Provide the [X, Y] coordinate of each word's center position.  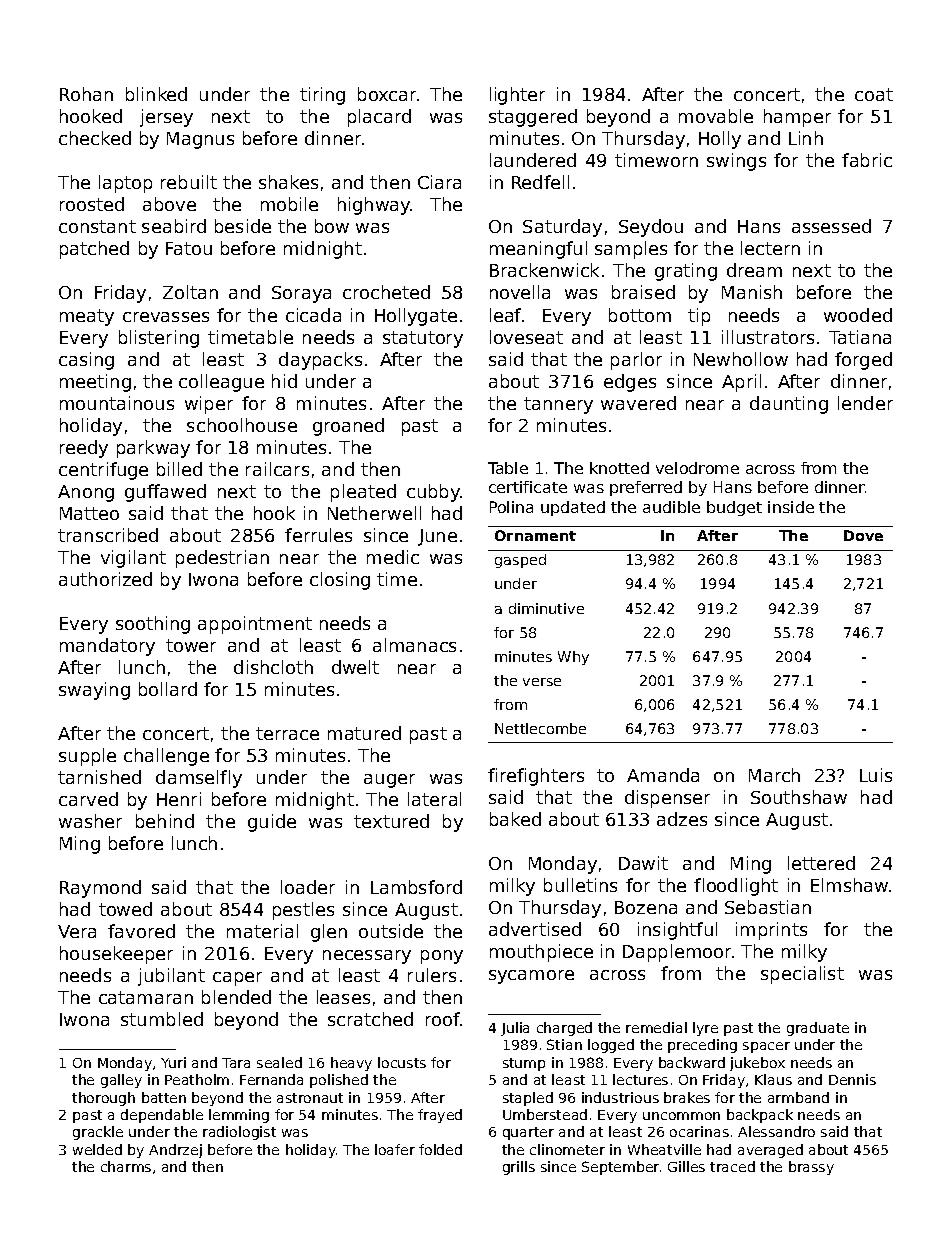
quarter [528, 1133]
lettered [821, 863]
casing [86, 361]
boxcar [387, 94]
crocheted [386, 292]
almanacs [414, 645]
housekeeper [116, 955]
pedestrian [222, 559]
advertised [535, 929]
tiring [322, 96]
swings [736, 162]
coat [874, 94]
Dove [863, 535]
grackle [98, 1133]
